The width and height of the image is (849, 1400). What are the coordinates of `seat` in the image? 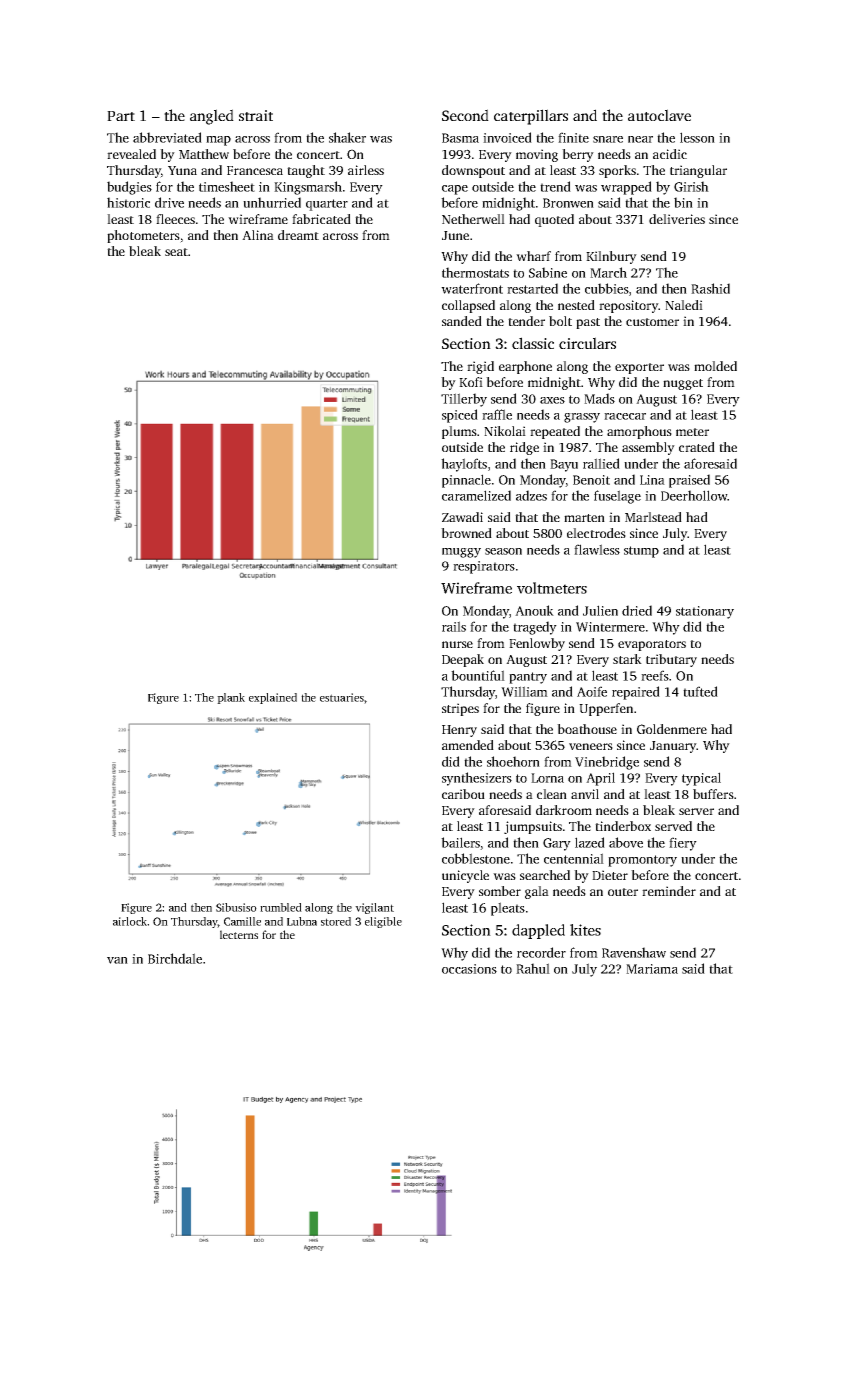 It's located at (176, 252).
